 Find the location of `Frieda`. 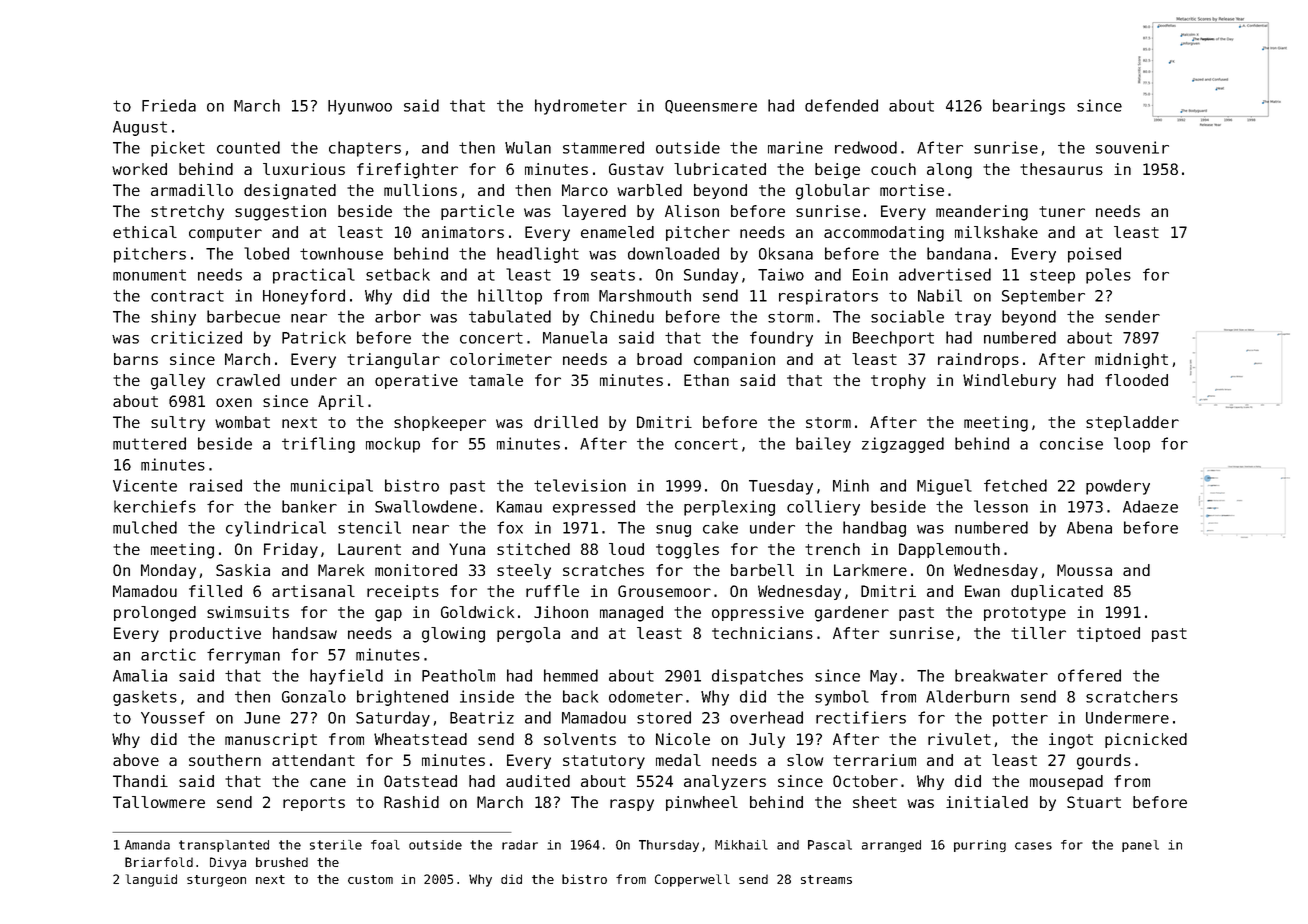

Frieda is located at coordinates (169, 105).
